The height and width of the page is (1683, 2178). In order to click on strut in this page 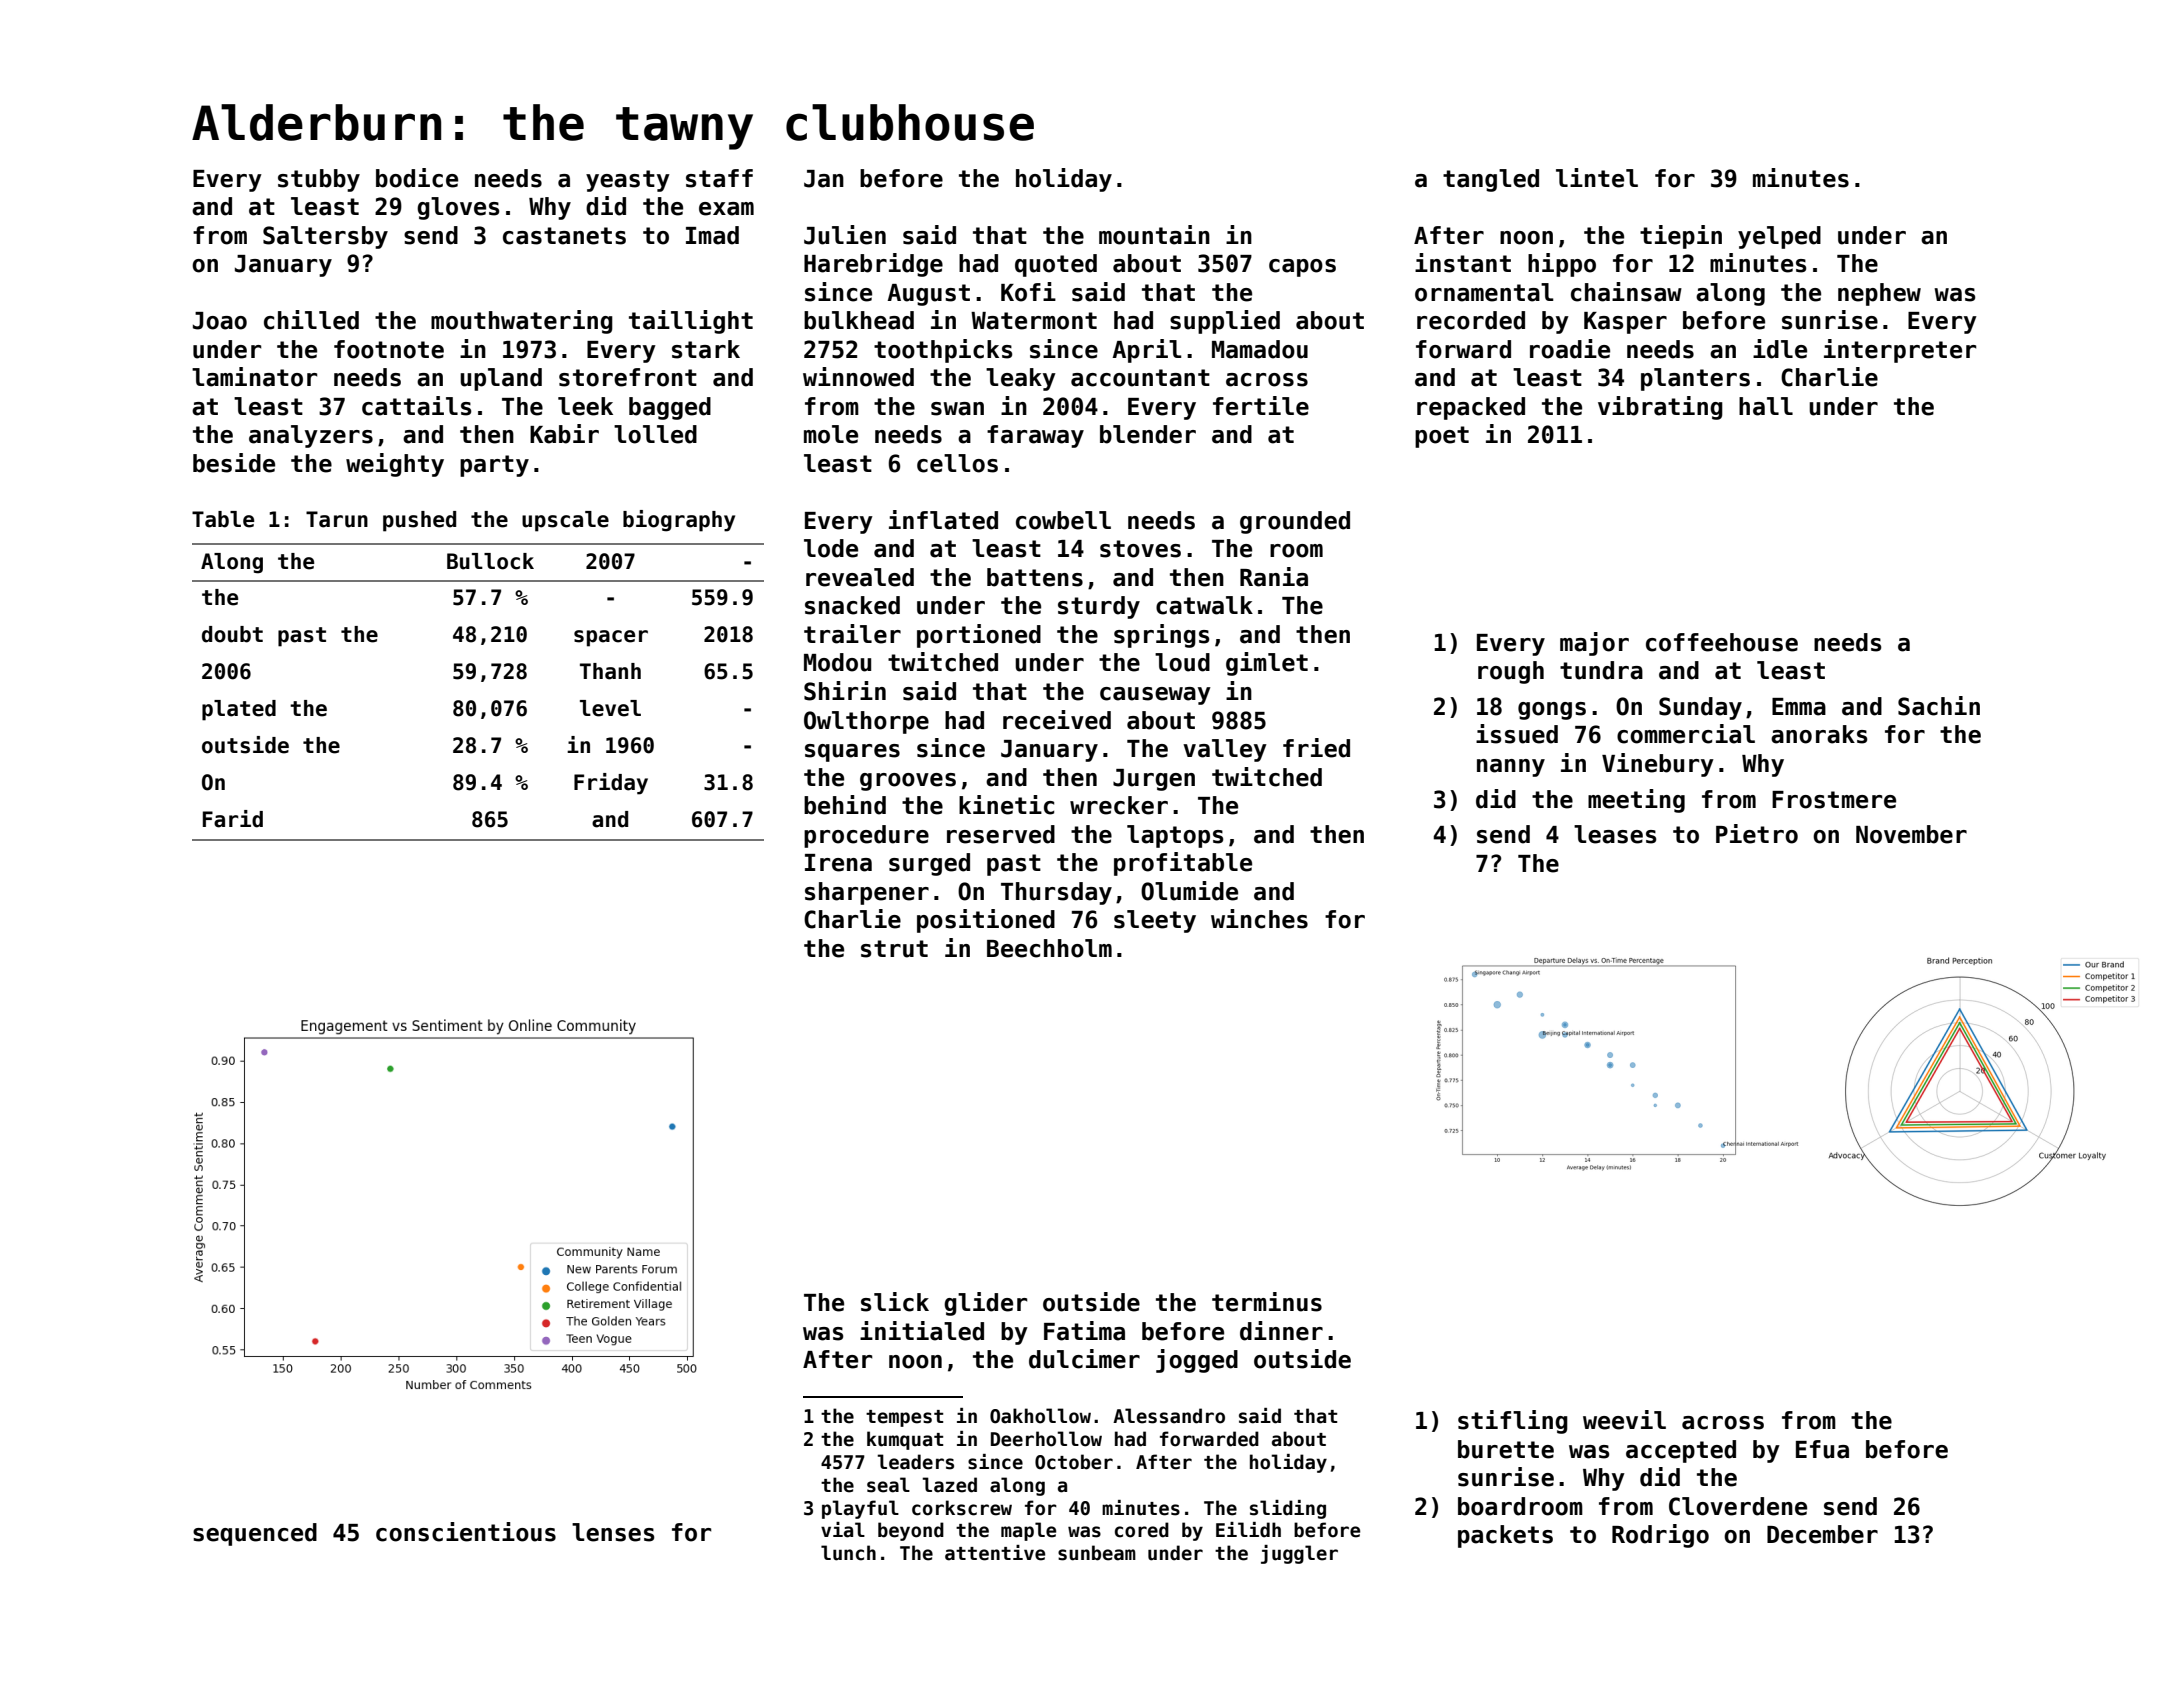, I will do `click(894, 949)`.
